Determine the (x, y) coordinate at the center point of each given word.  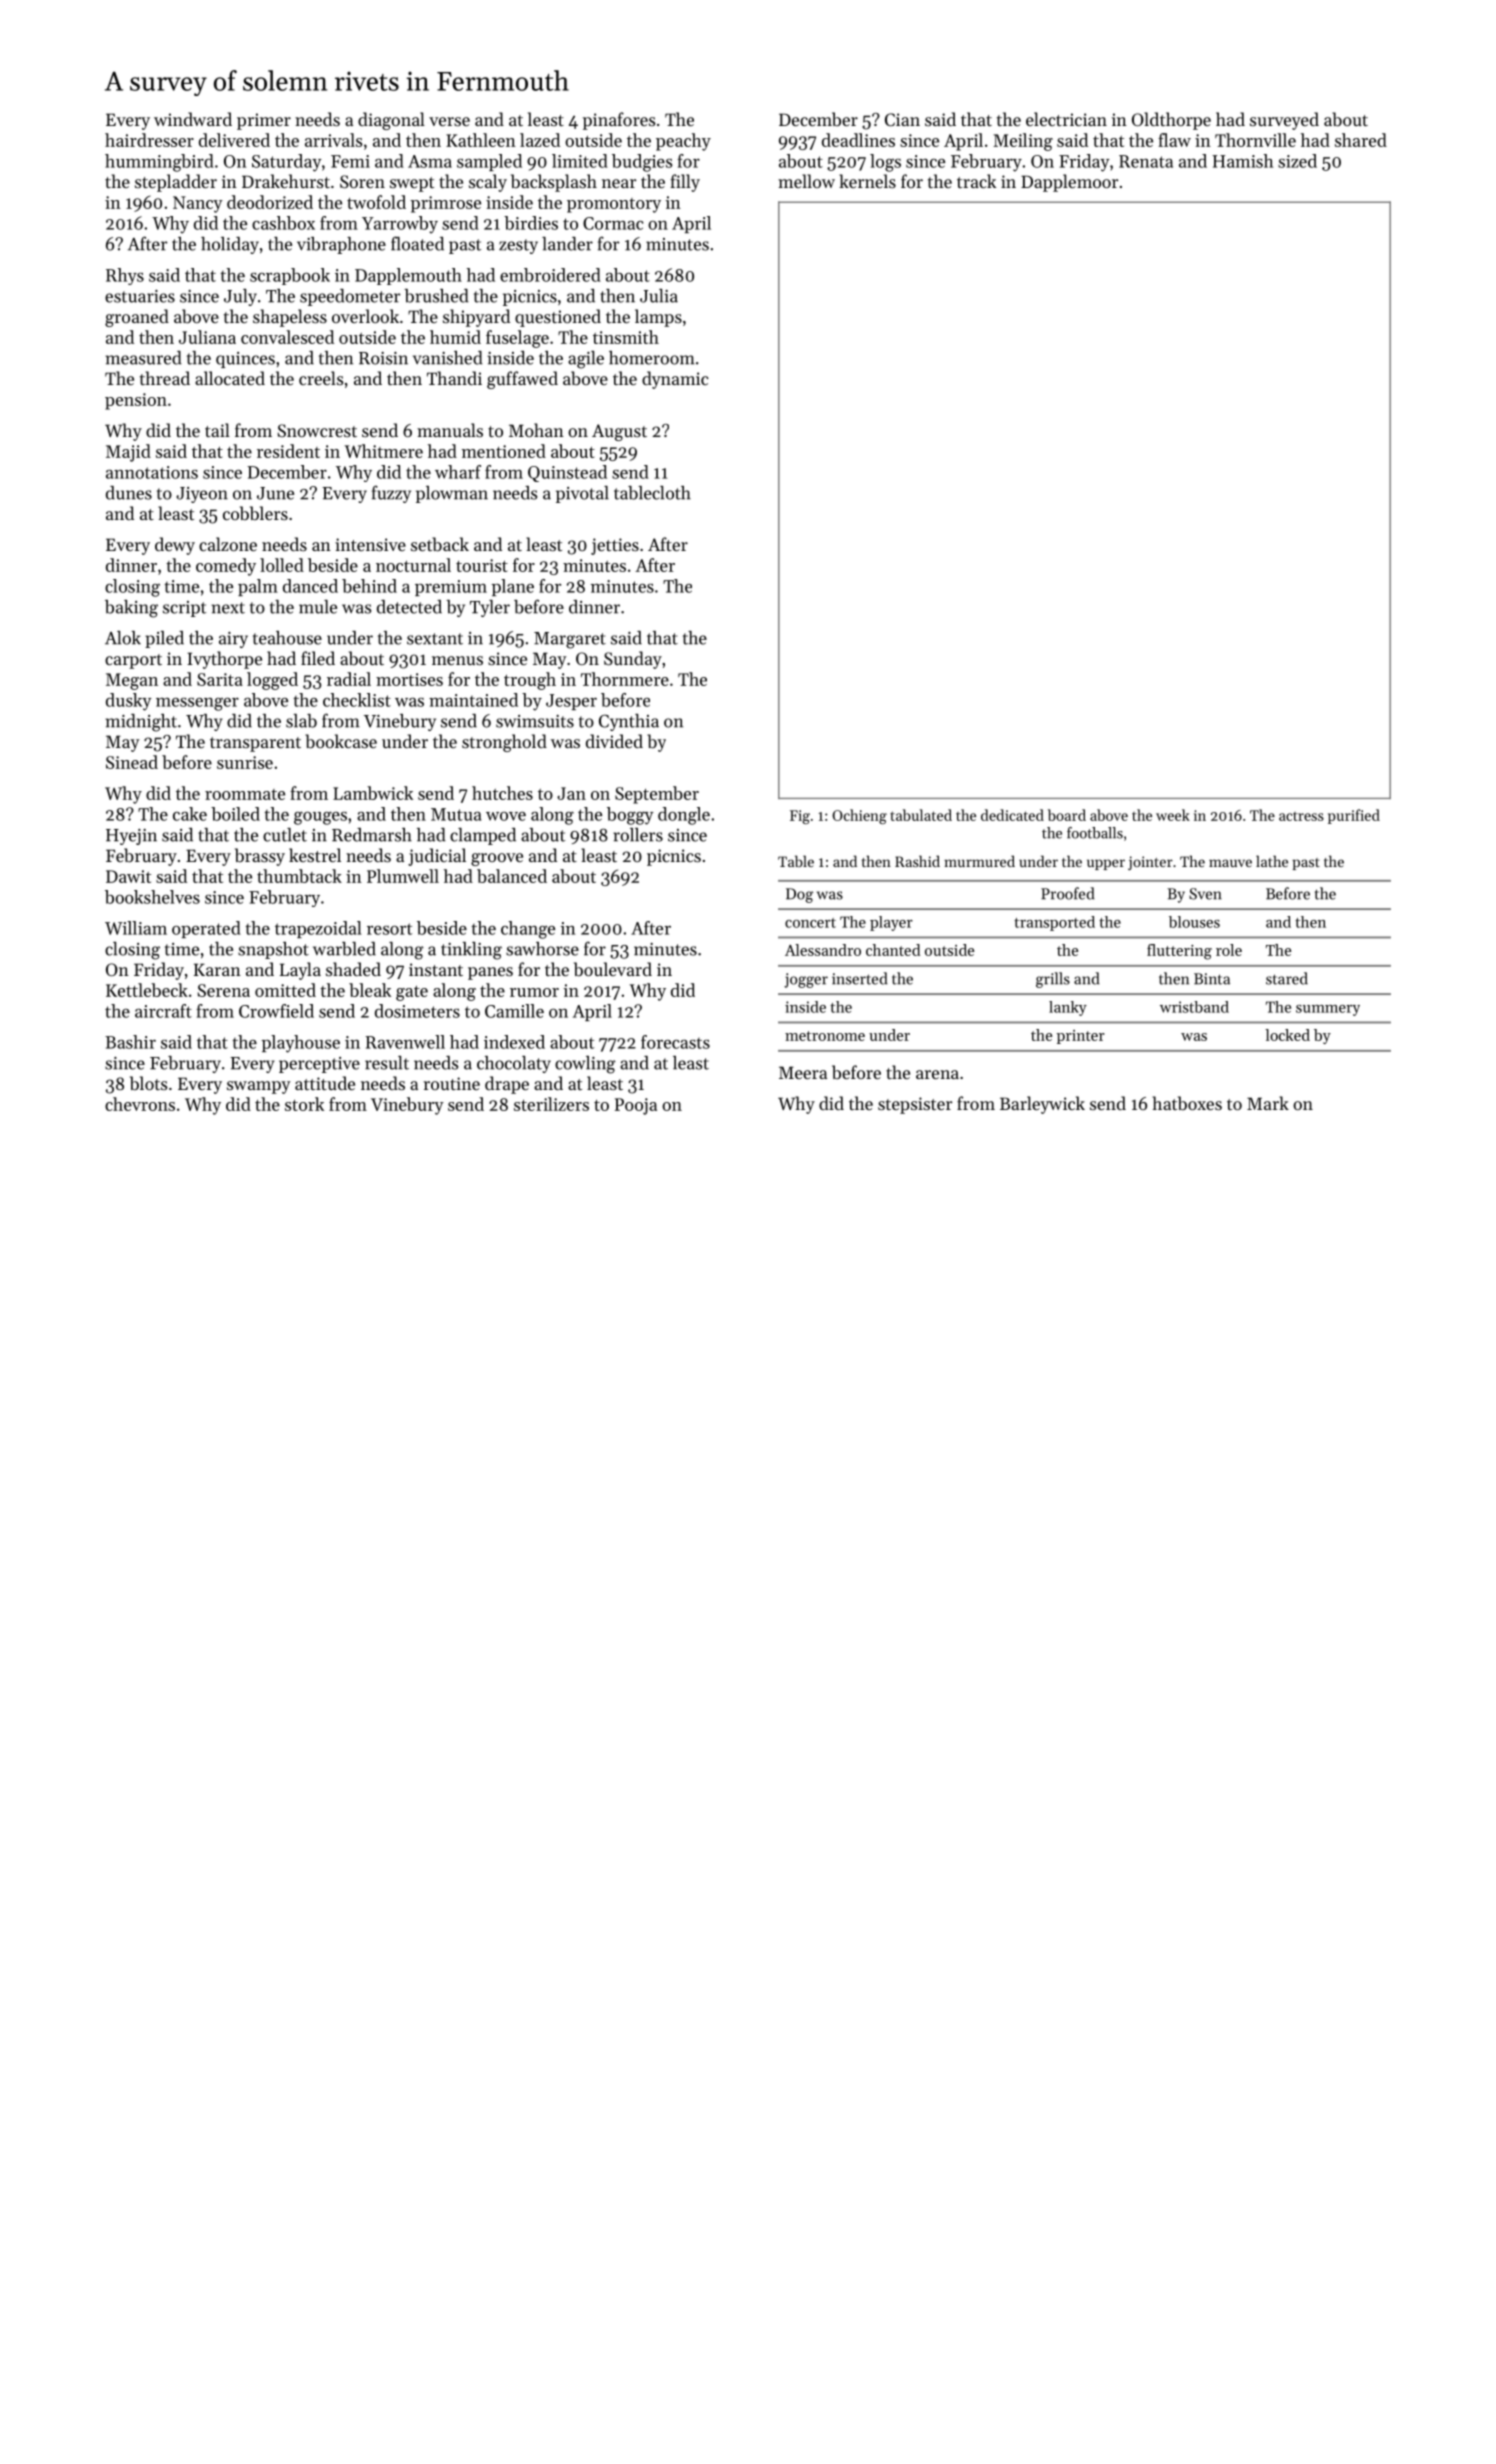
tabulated (921, 815)
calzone (228, 544)
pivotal (582, 494)
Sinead (132, 762)
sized (1297, 161)
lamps (658, 318)
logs (885, 163)
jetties (615, 546)
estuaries (140, 296)
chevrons (140, 1104)
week (1173, 815)
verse (449, 121)
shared (1361, 140)
